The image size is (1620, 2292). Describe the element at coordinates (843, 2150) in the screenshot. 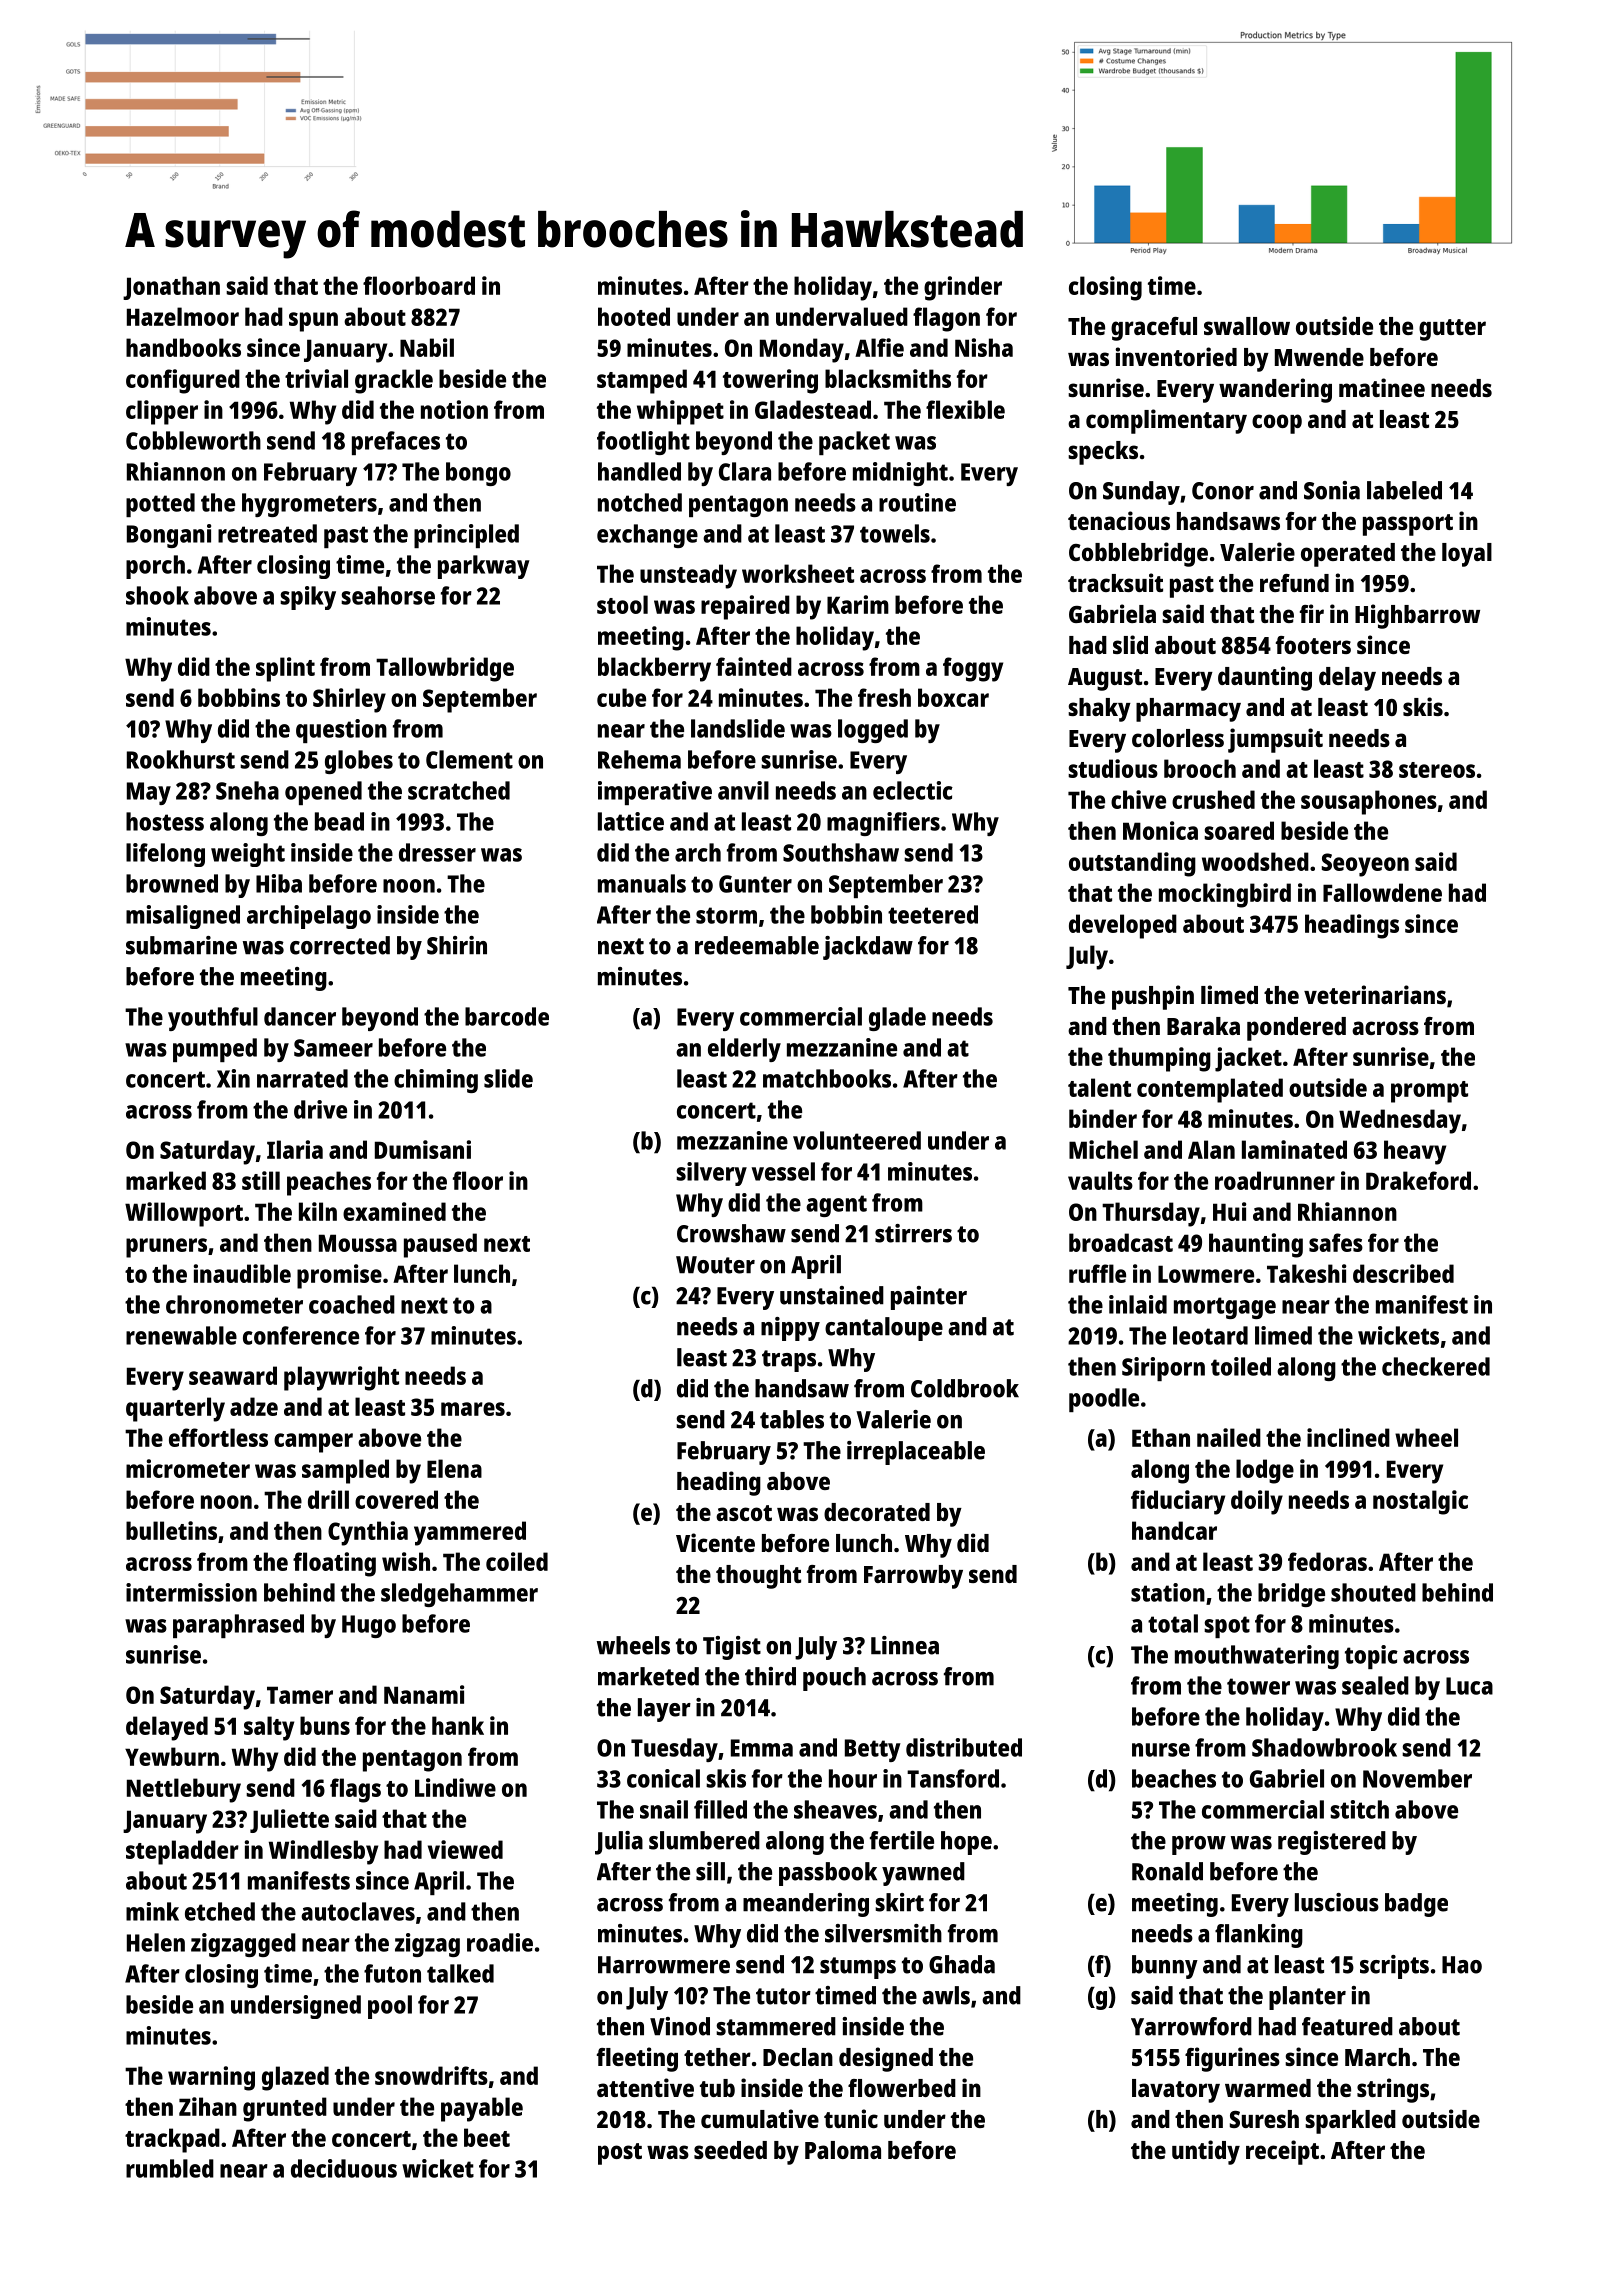

I see `Paloma` at that location.
